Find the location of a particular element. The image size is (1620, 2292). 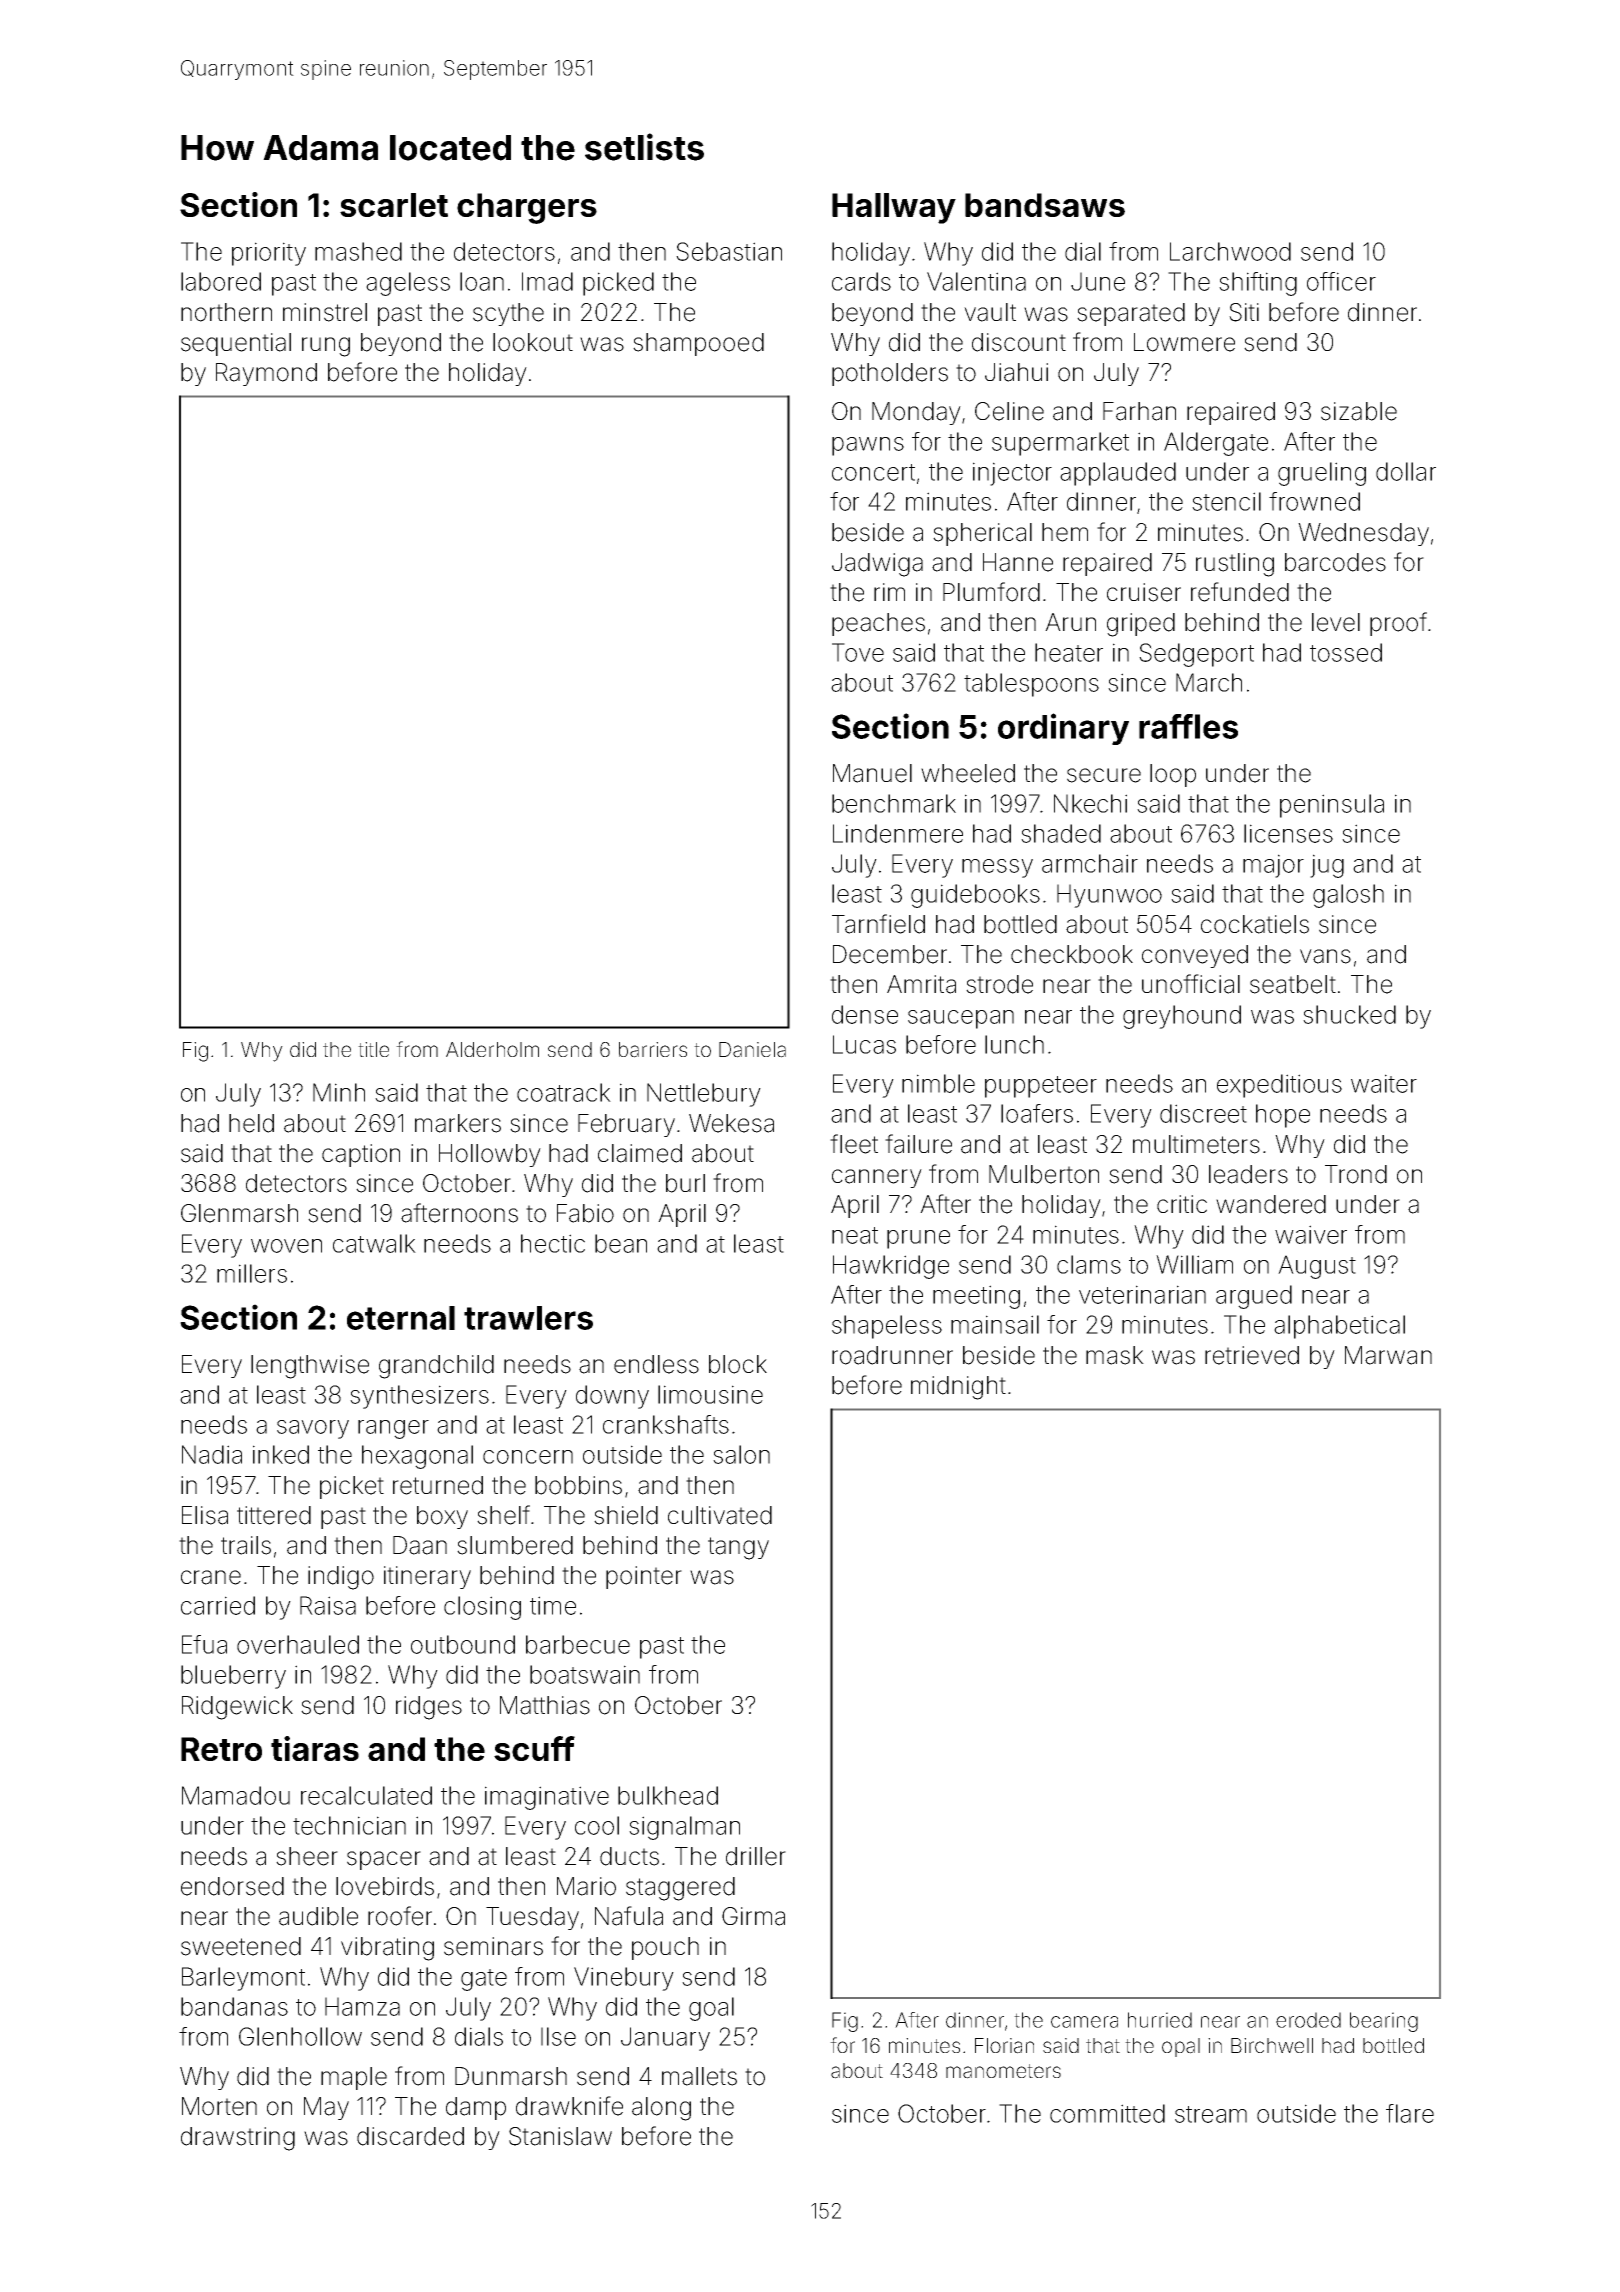

neat is located at coordinates (855, 1235).
